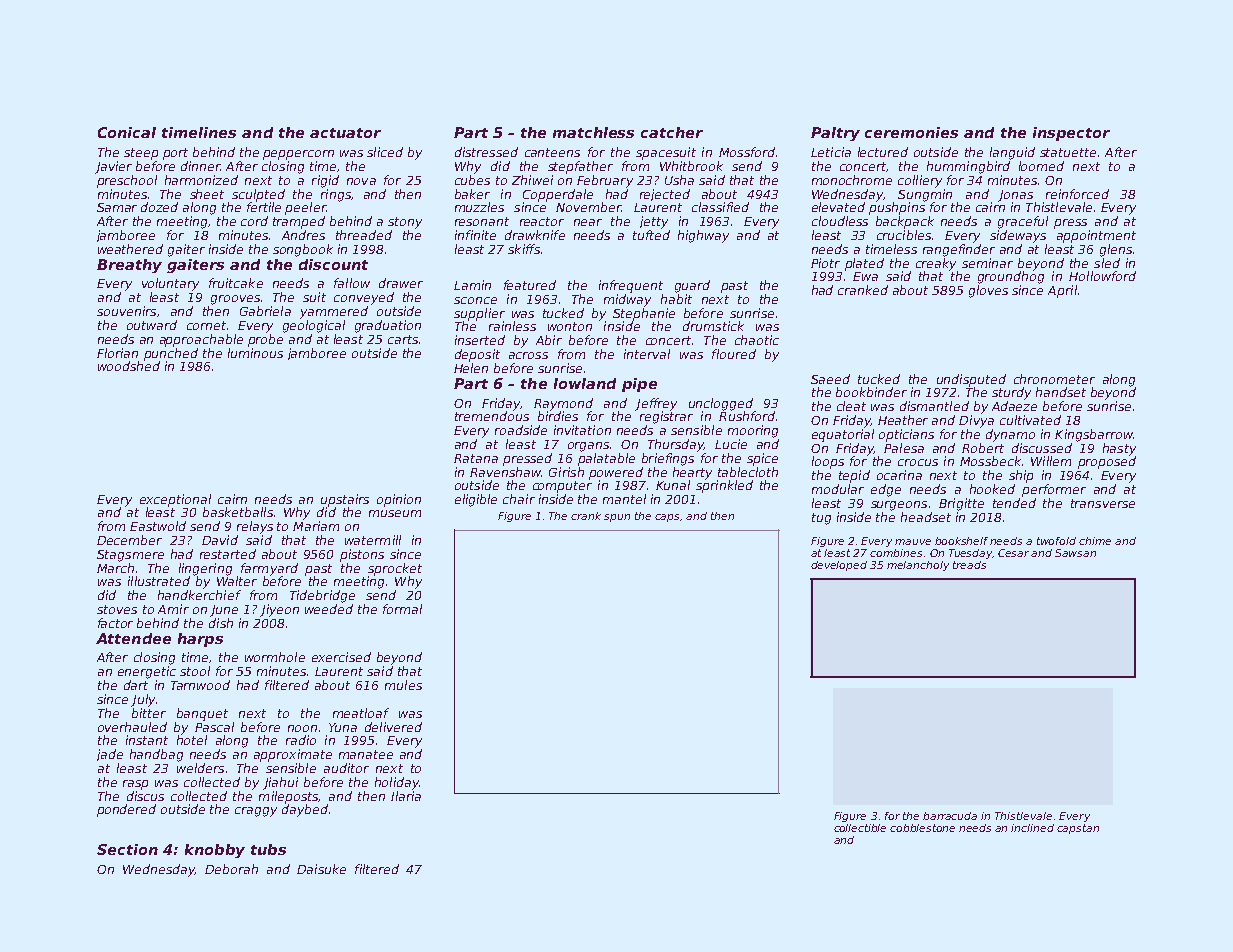 This screenshot has width=1233, height=952. What do you see at coordinates (521, 430) in the screenshot?
I see `roadside` at bounding box center [521, 430].
